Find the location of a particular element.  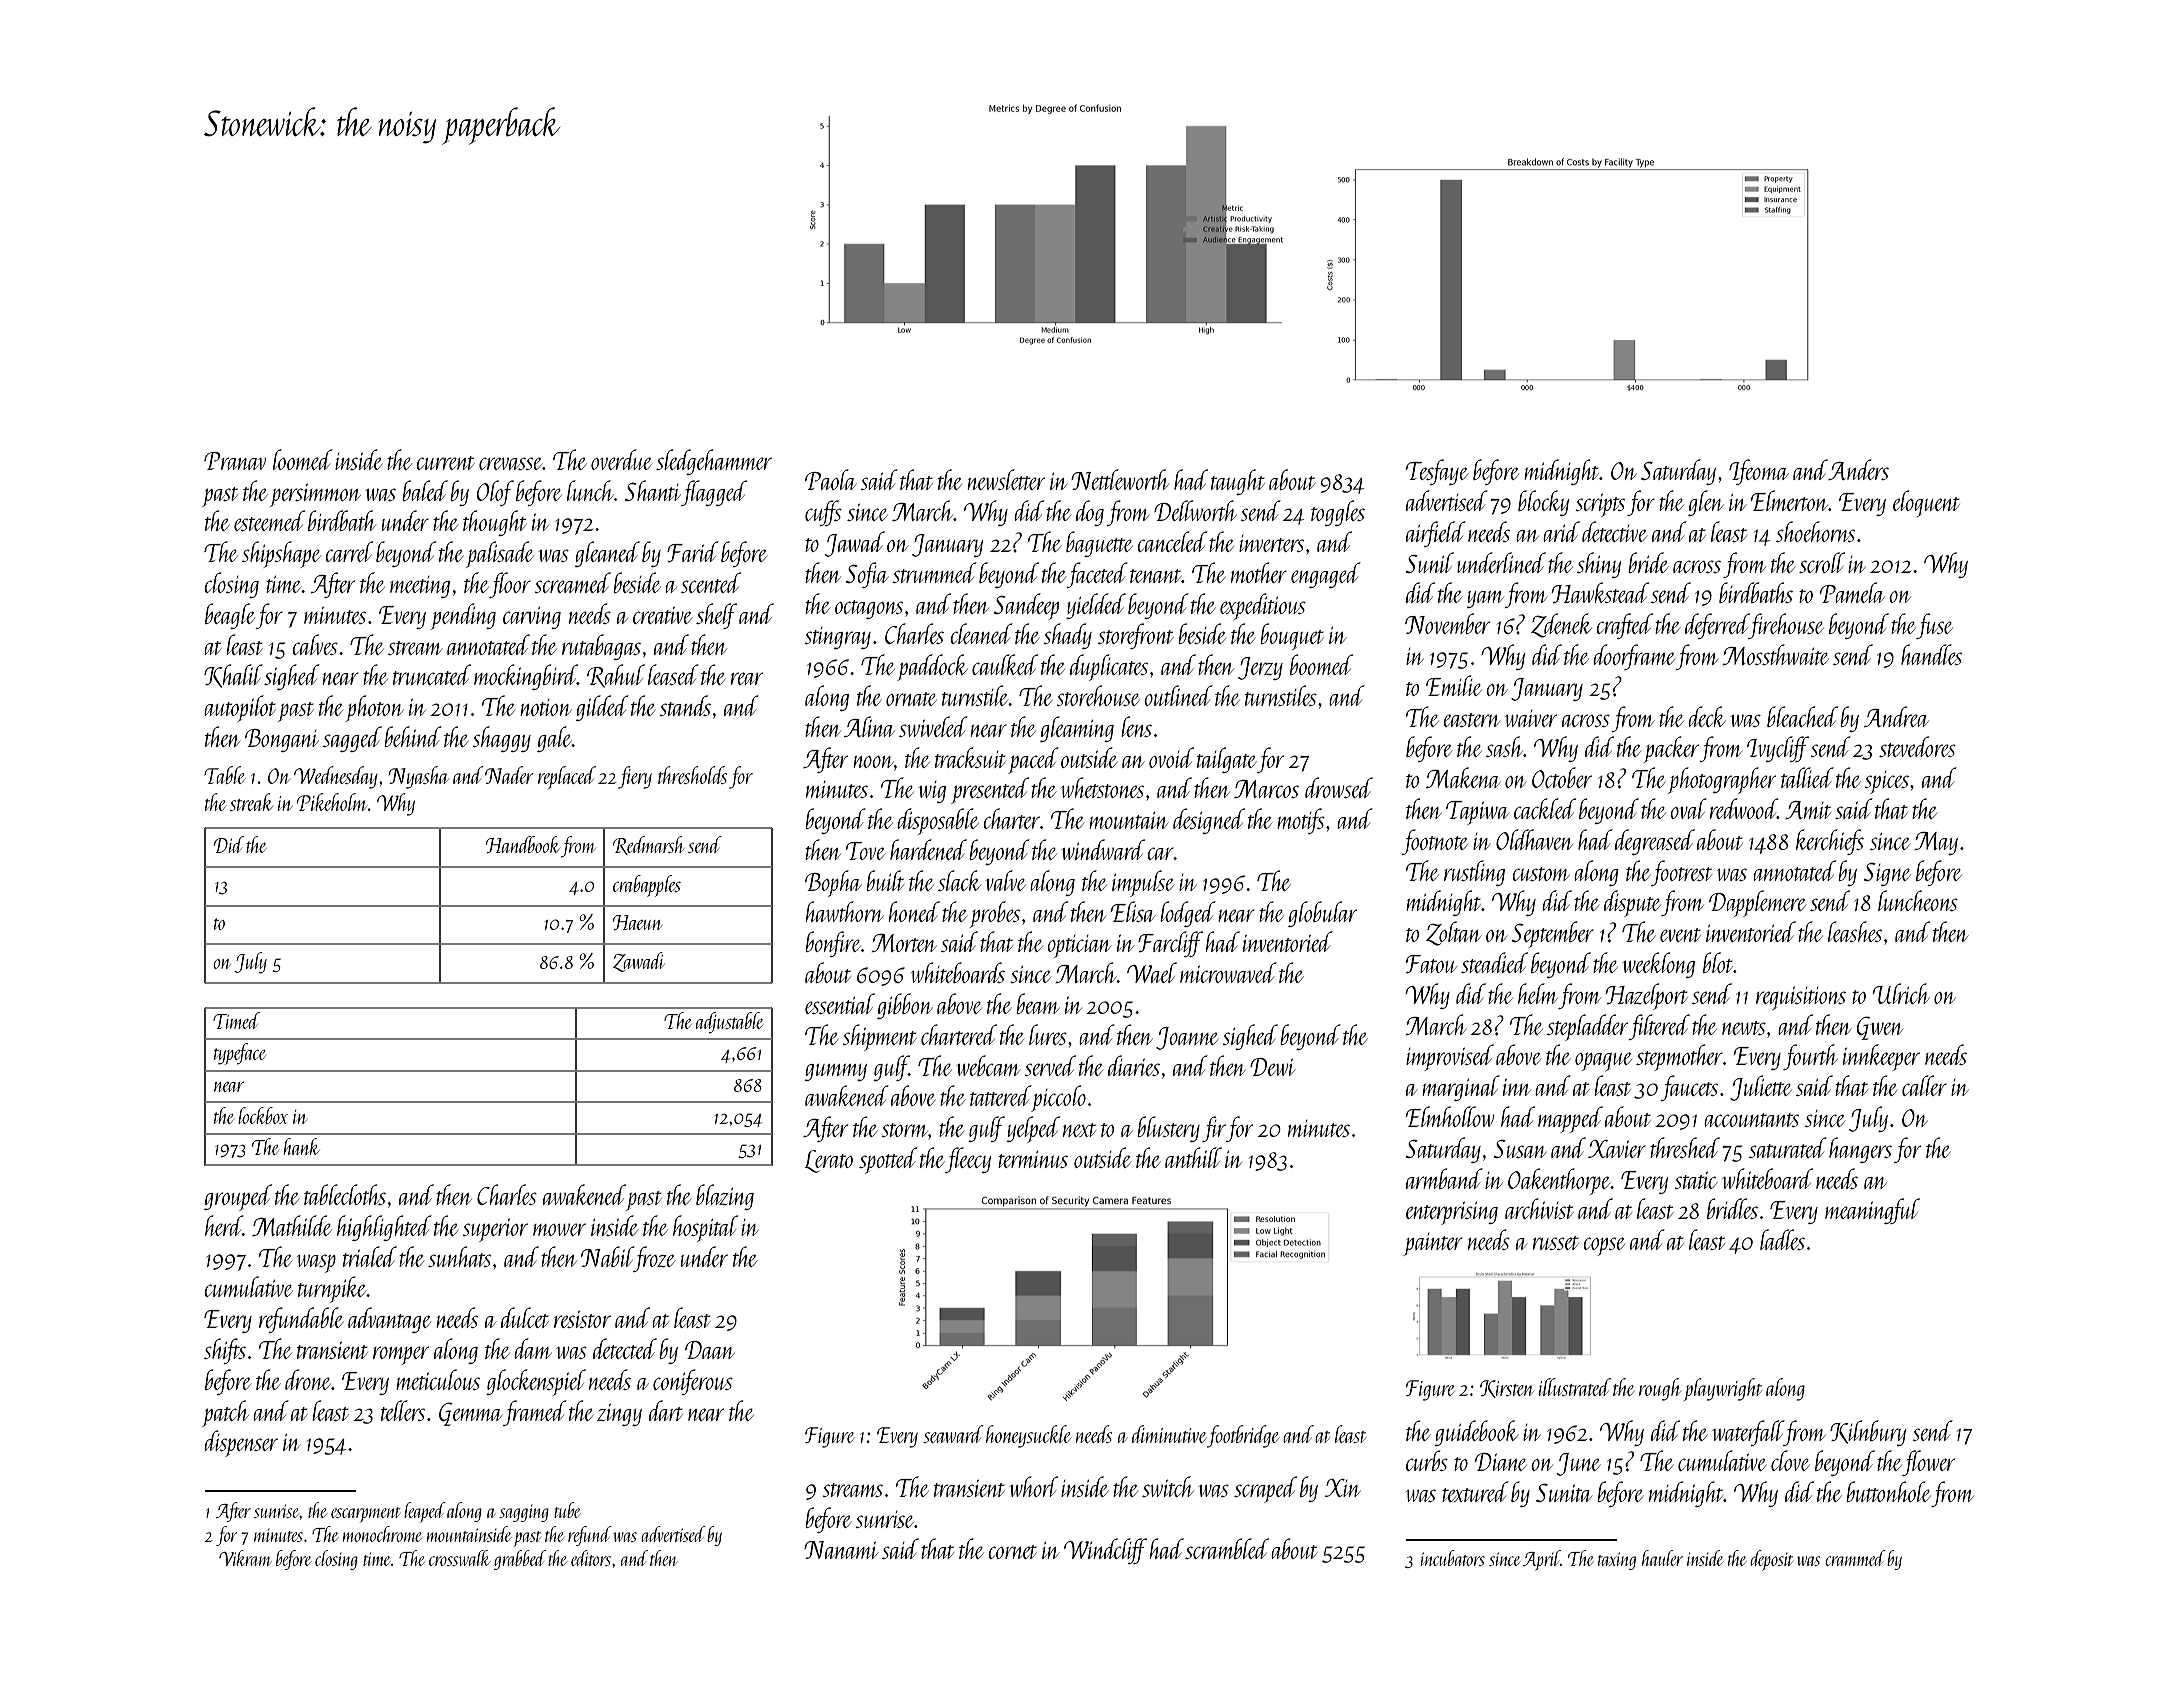

Handbook is located at coordinates (523, 844).
